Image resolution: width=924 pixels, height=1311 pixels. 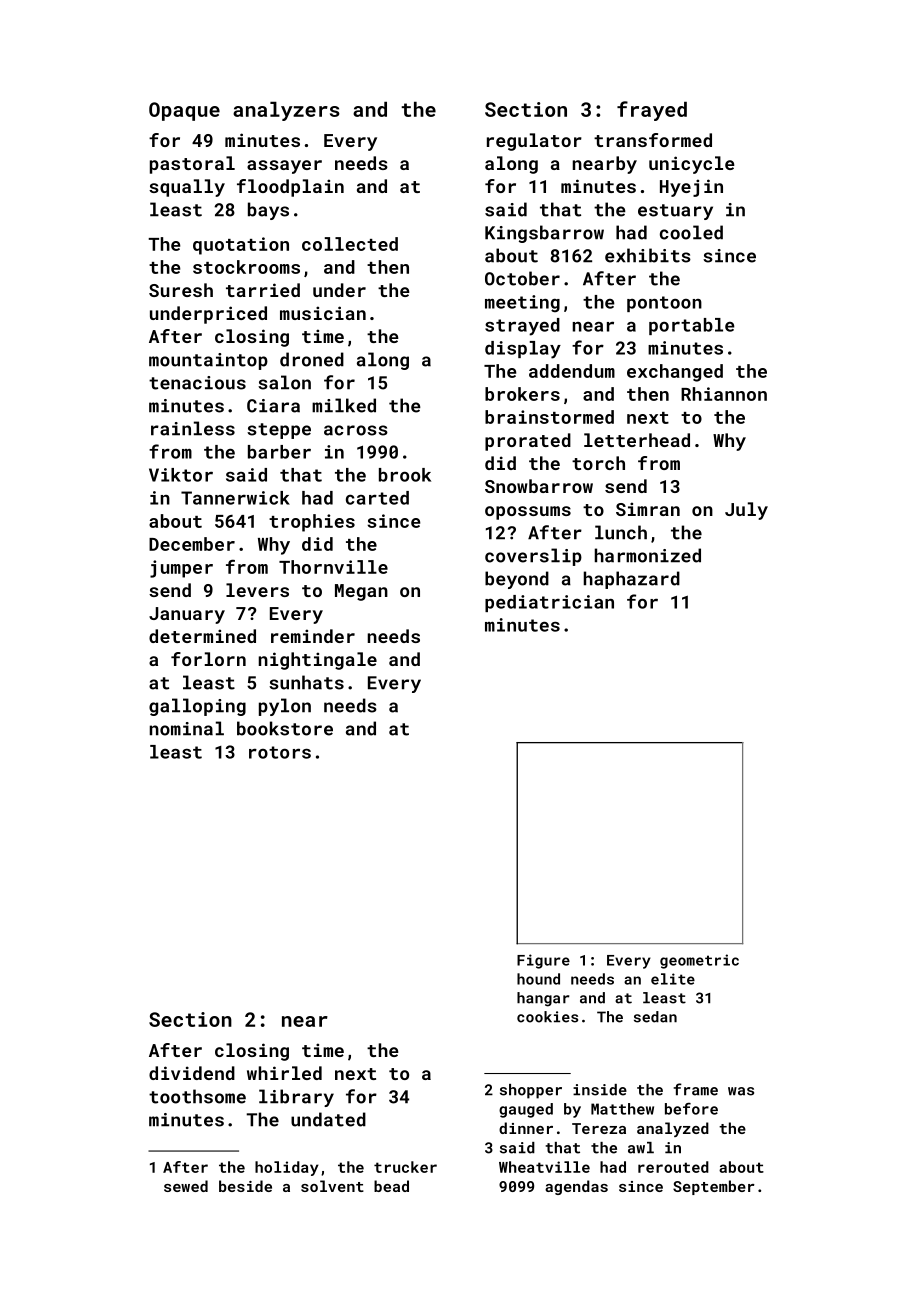 I want to click on Kingsbarrow, so click(x=544, y=234).
